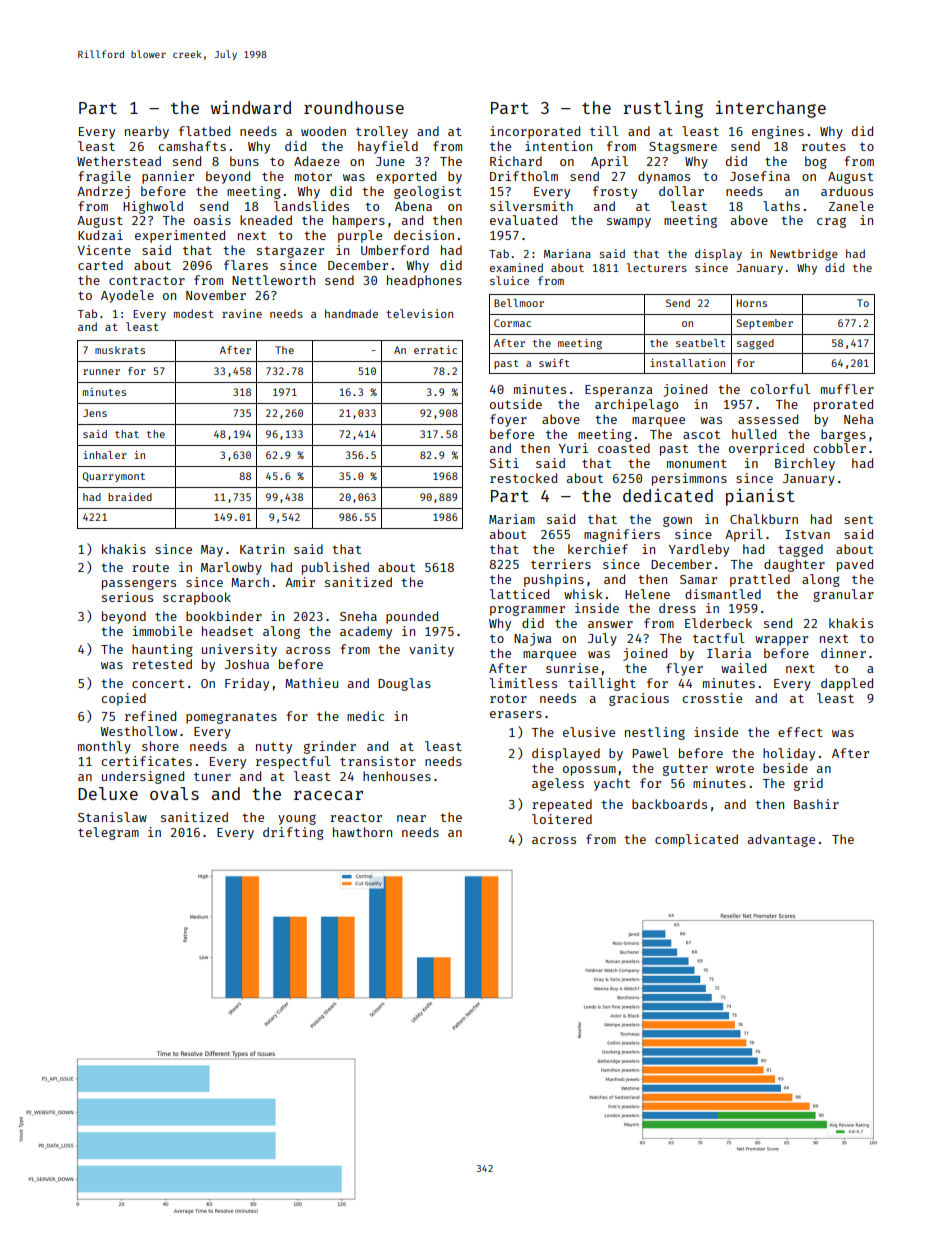  Describe the element at coordinates (174, 793) in the screenshot. I see `ovals` at that location.
